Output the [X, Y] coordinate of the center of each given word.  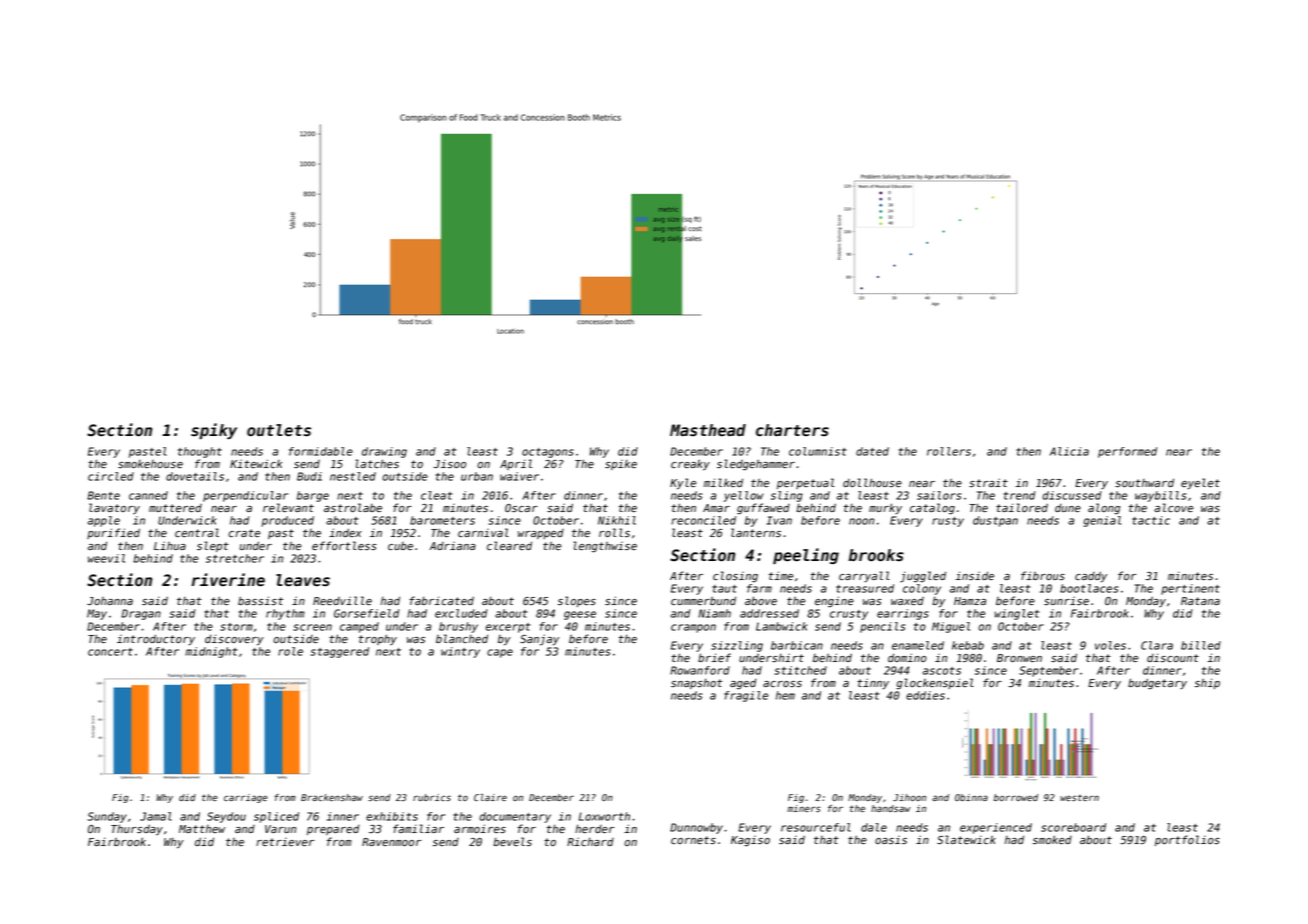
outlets [279, 430]
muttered [175, 508]
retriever [285, 842]
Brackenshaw [332, 797]
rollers [949, 451]
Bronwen [1019, 658]
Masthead [708, 430]
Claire [490, 797]
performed [1127, 452]
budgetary [1157, 684]
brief [714, 657]
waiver [519, 476]
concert [110, 652]
